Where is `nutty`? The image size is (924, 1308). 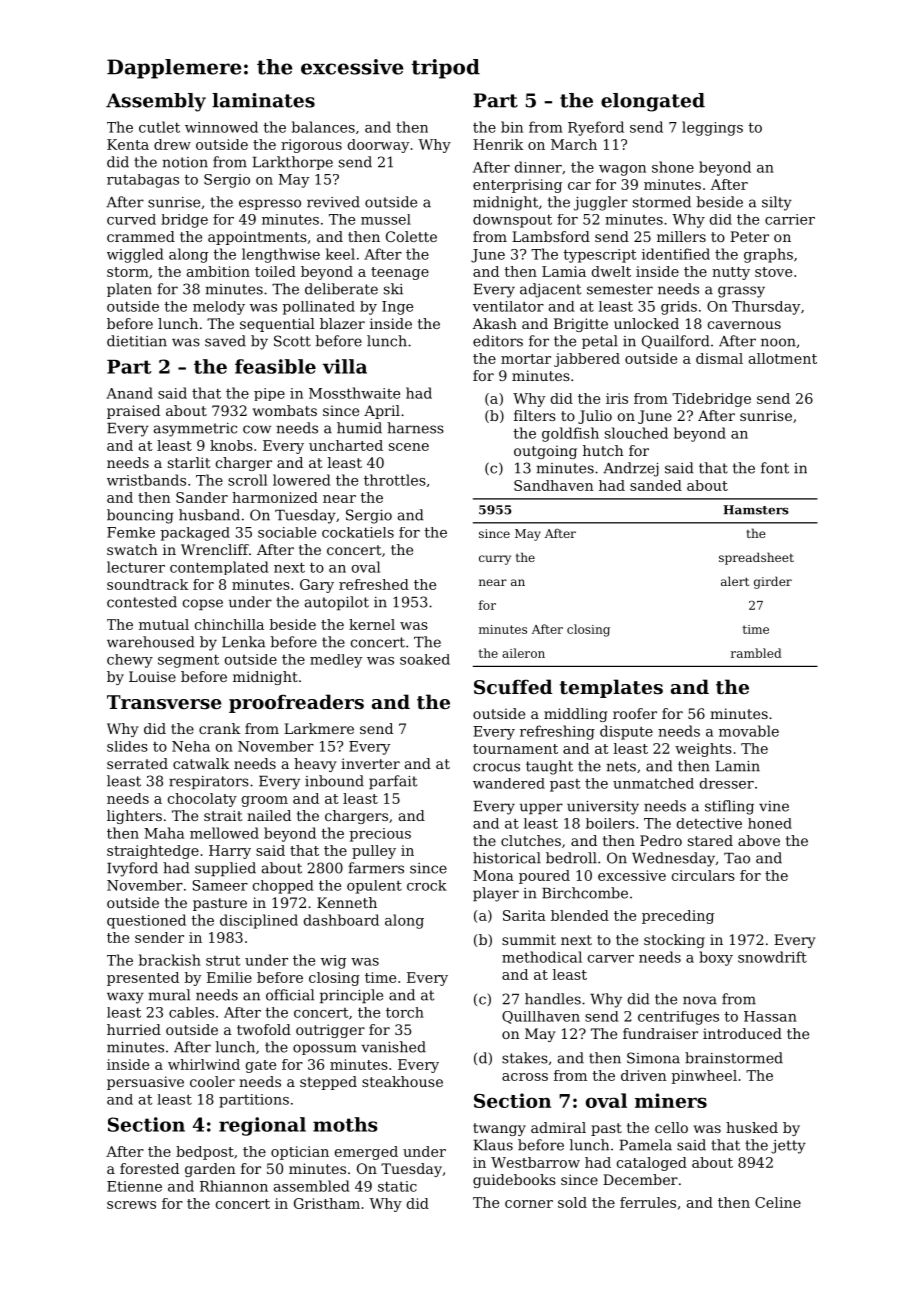 nutty is located at coordinates (731, 273).
